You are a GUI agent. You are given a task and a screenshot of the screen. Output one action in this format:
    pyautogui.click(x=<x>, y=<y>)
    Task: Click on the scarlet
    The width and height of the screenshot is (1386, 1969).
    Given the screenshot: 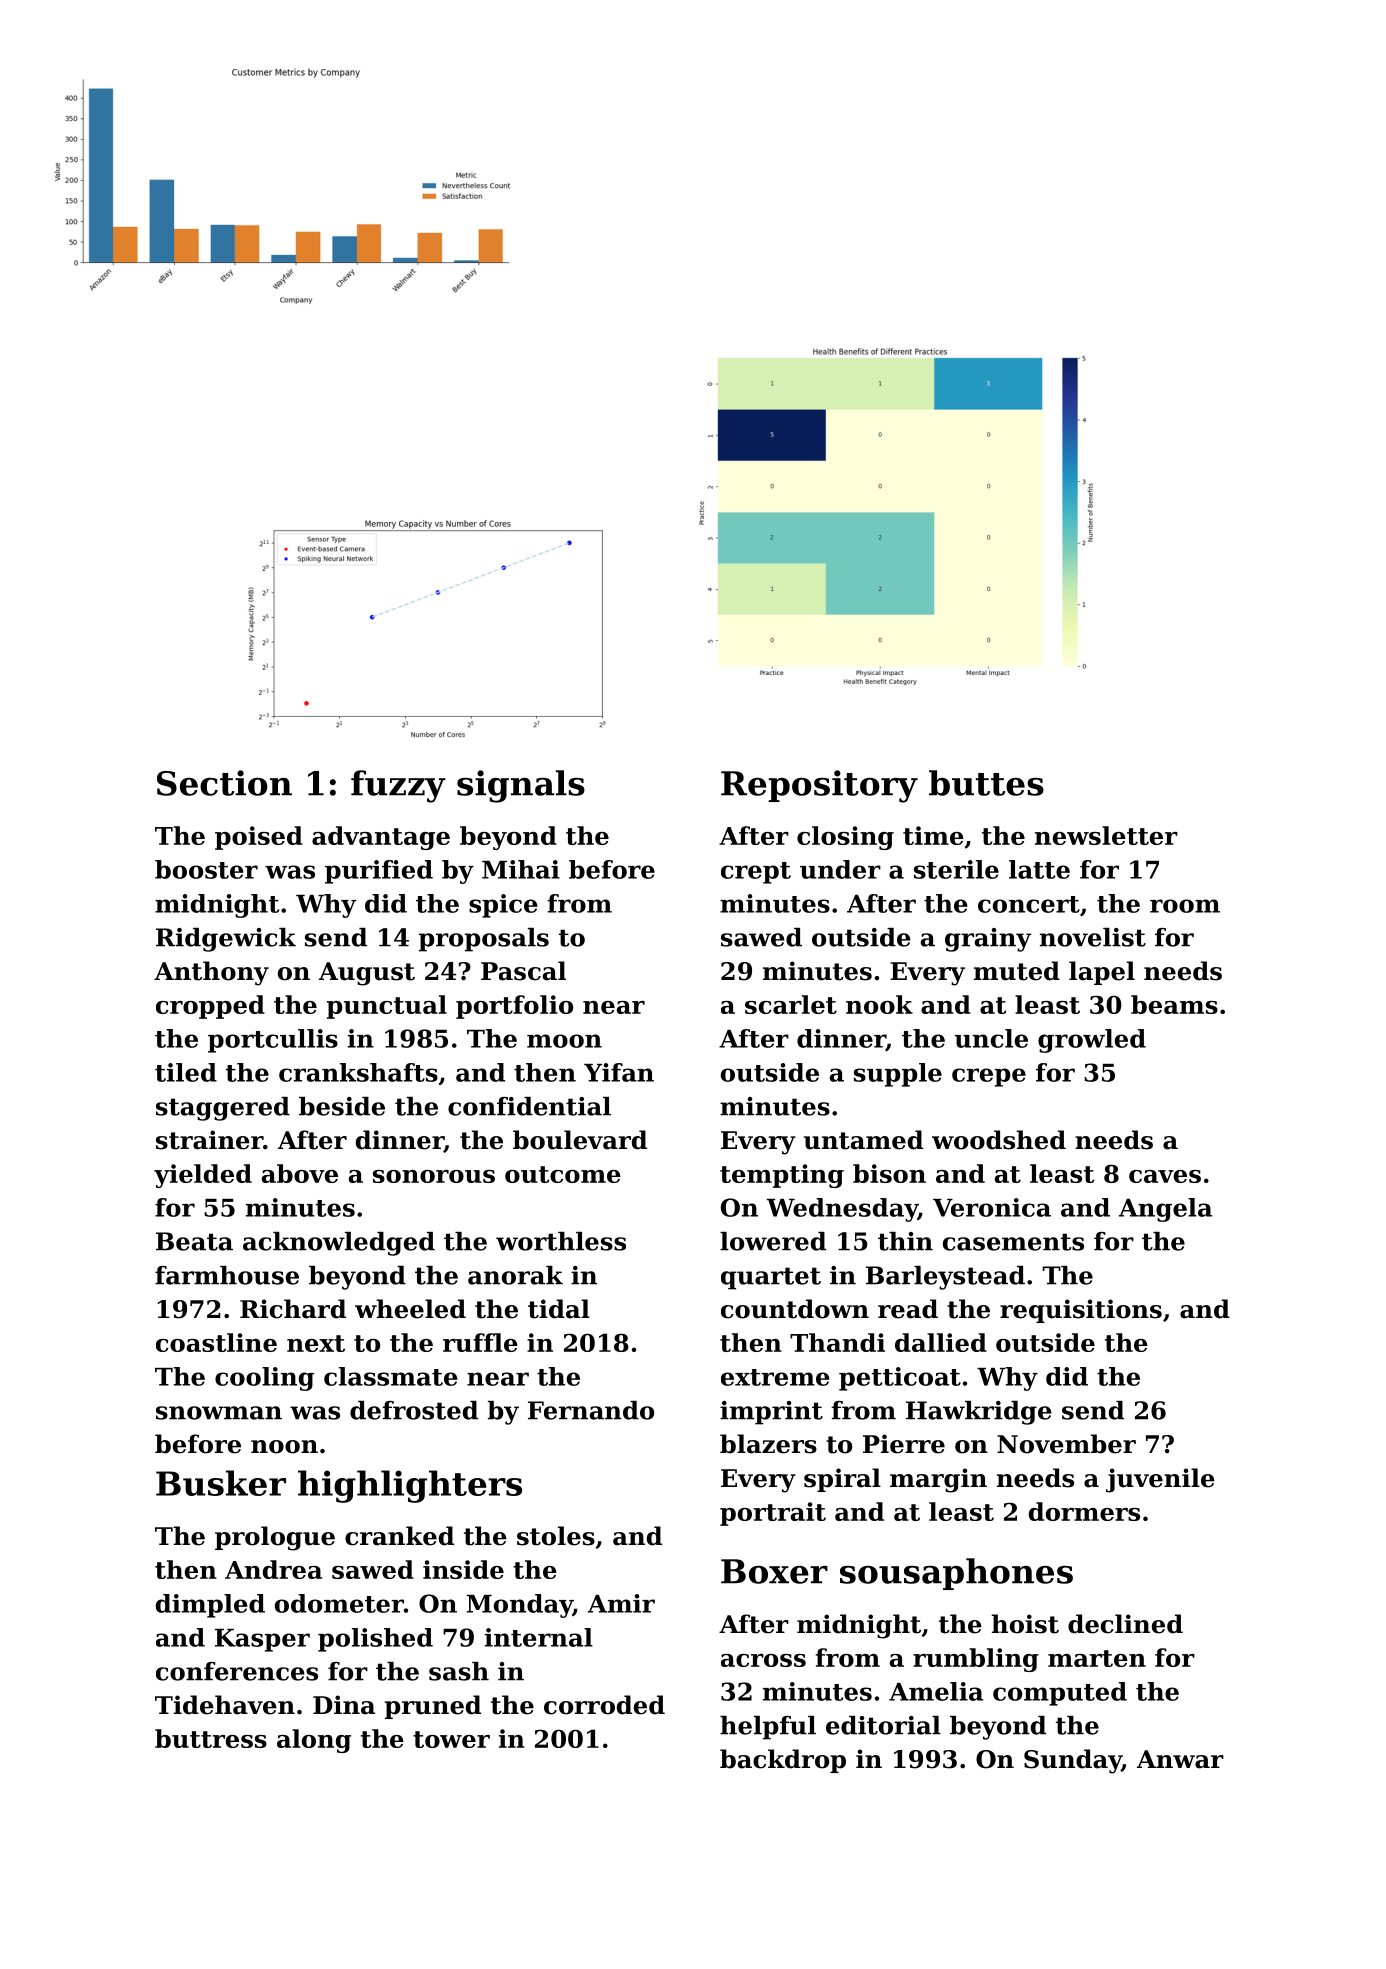 What is the action you would take?
    pyautogui.click(x=791, y=1004)
